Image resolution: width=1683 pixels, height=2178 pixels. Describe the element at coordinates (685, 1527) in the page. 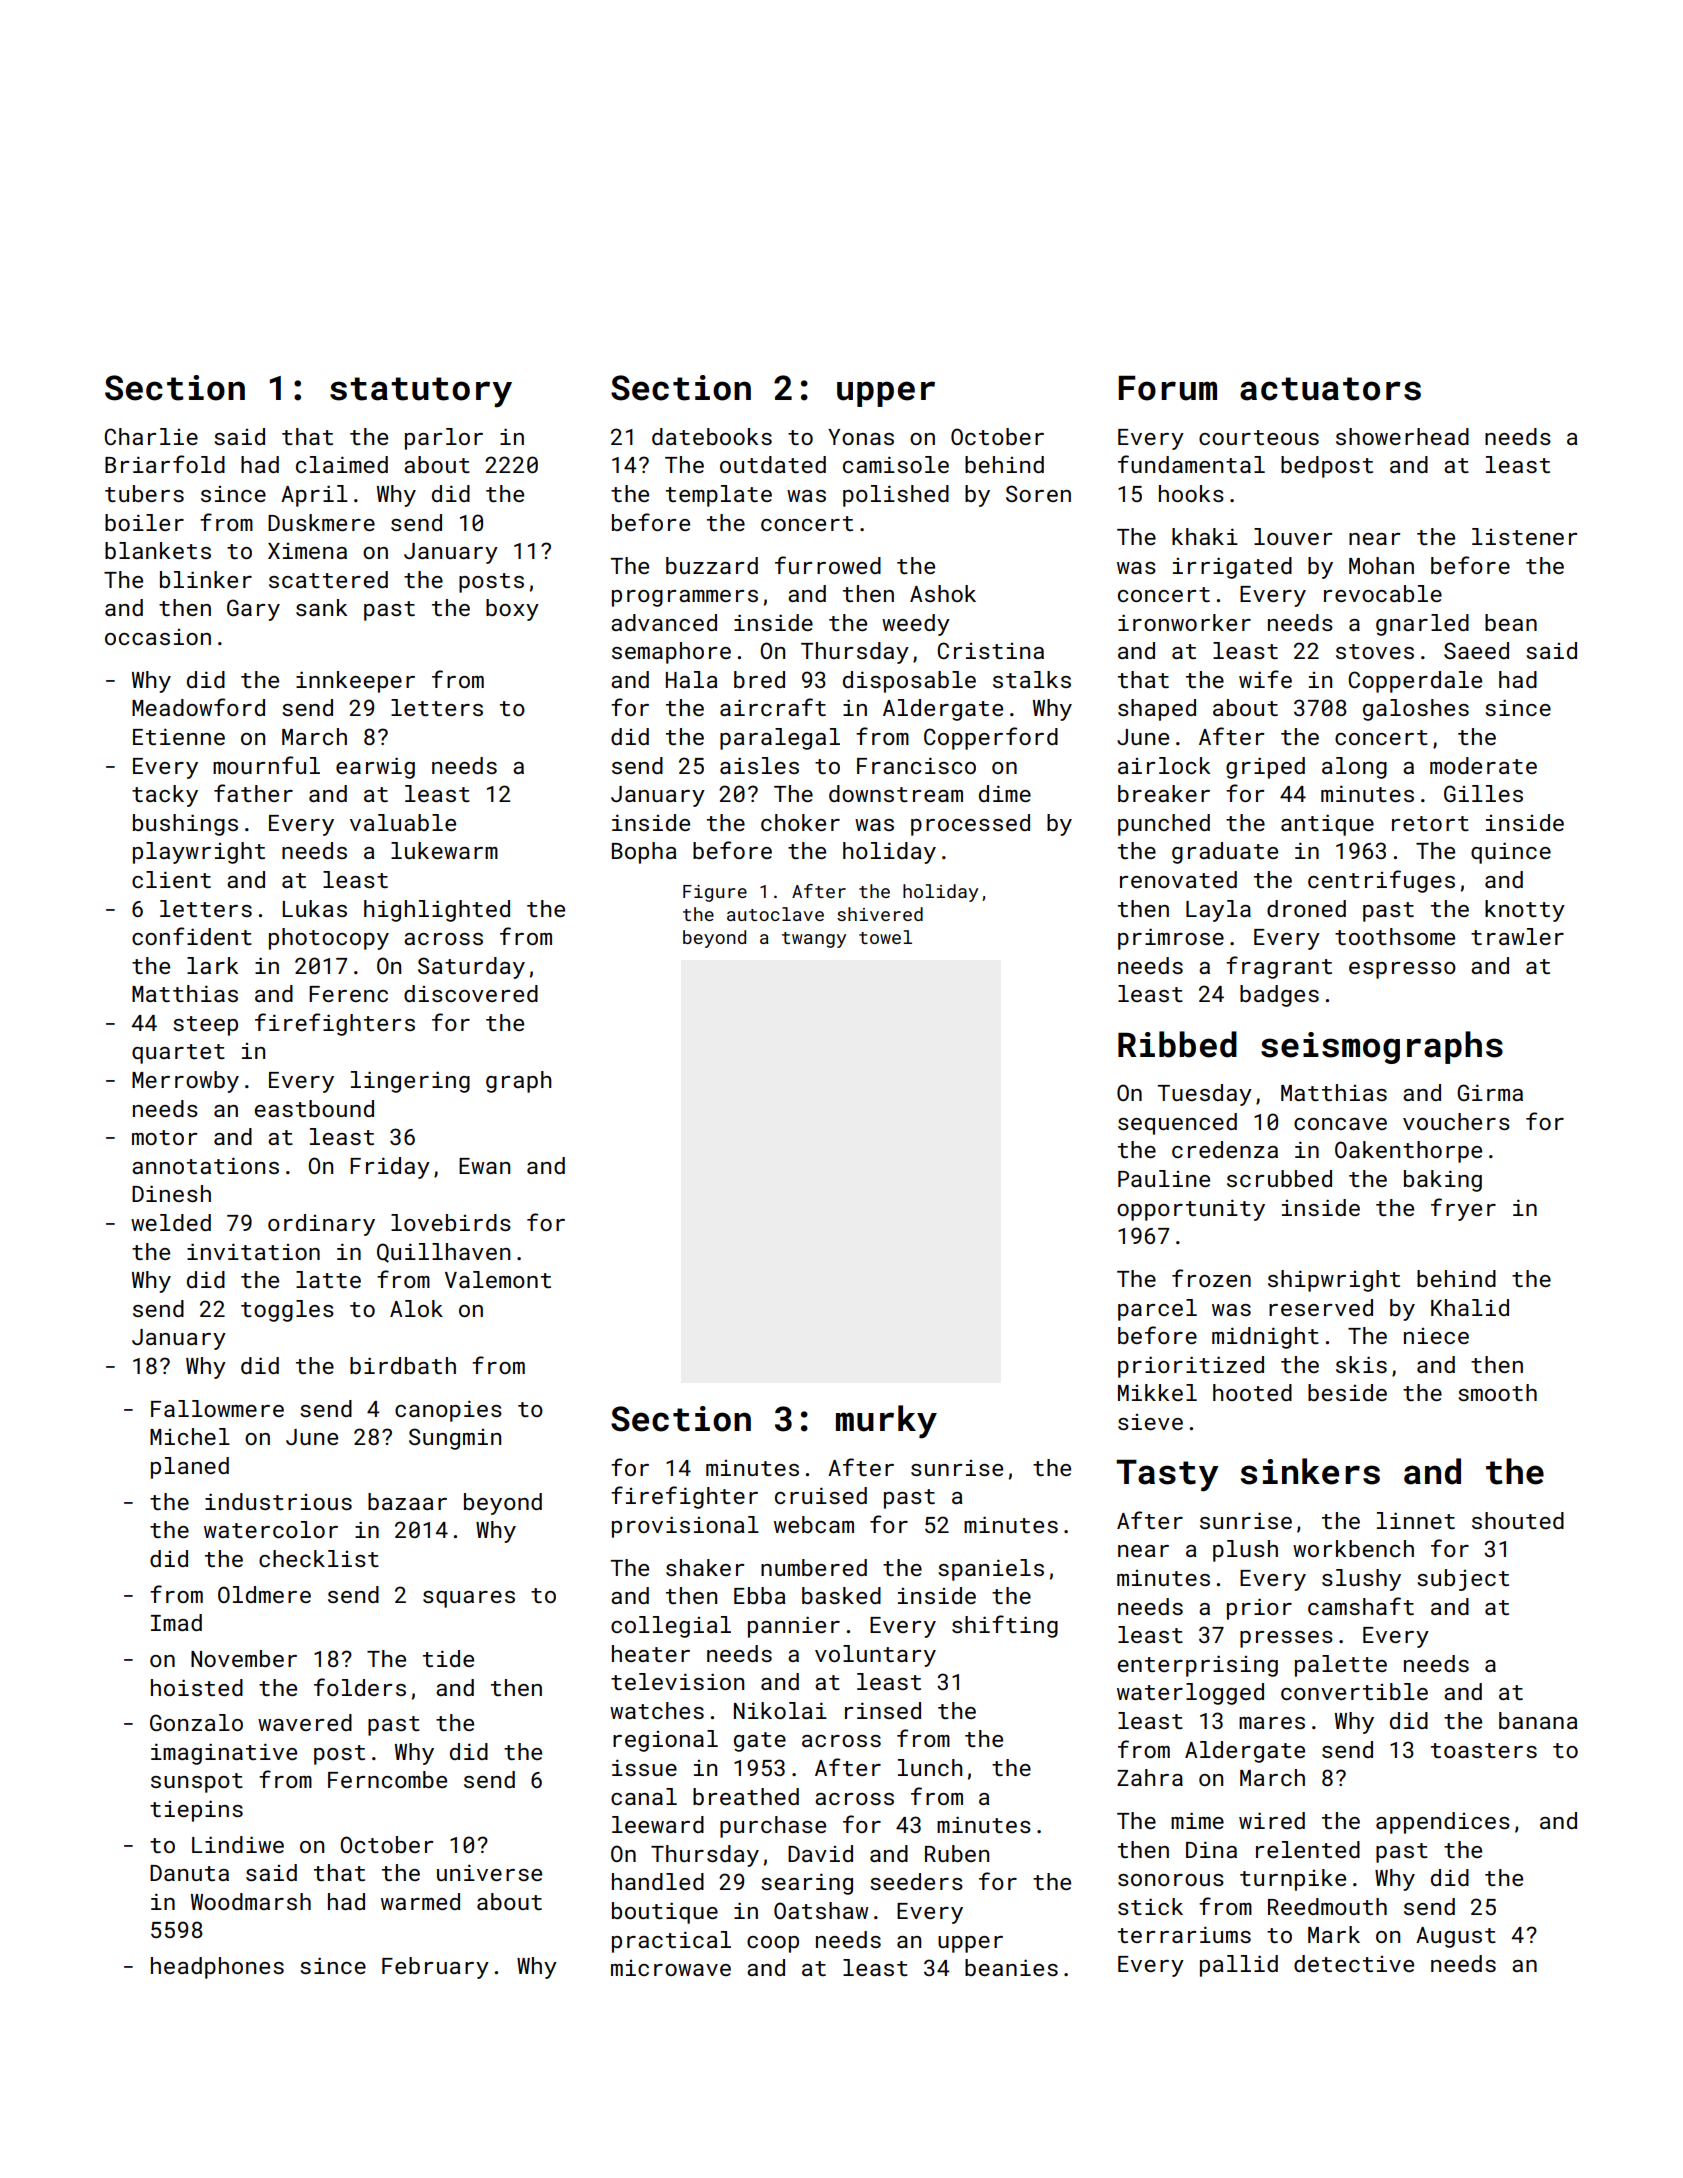

I see `provisional` at that location.
